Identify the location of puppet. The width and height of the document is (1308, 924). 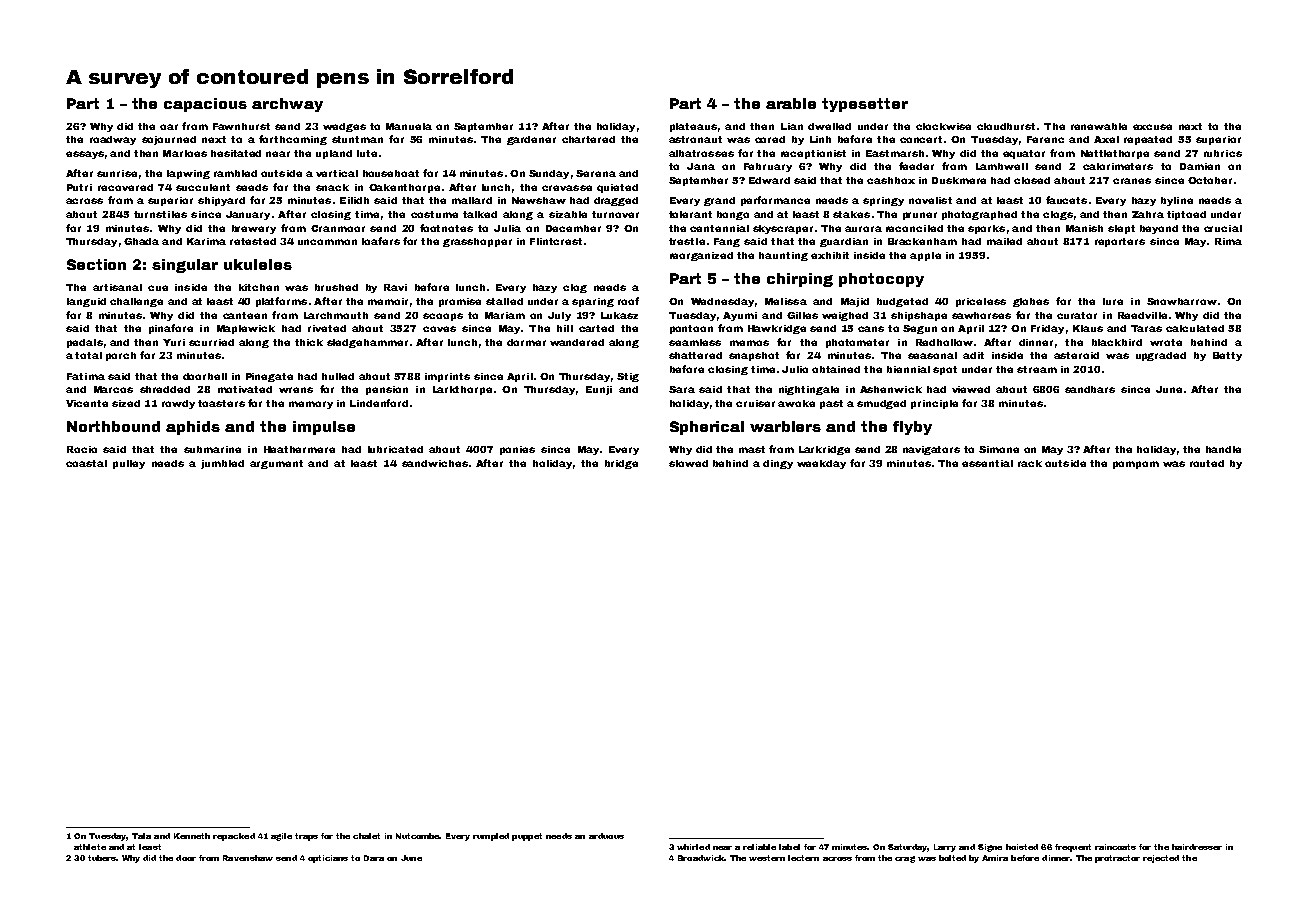
(527, 837).
